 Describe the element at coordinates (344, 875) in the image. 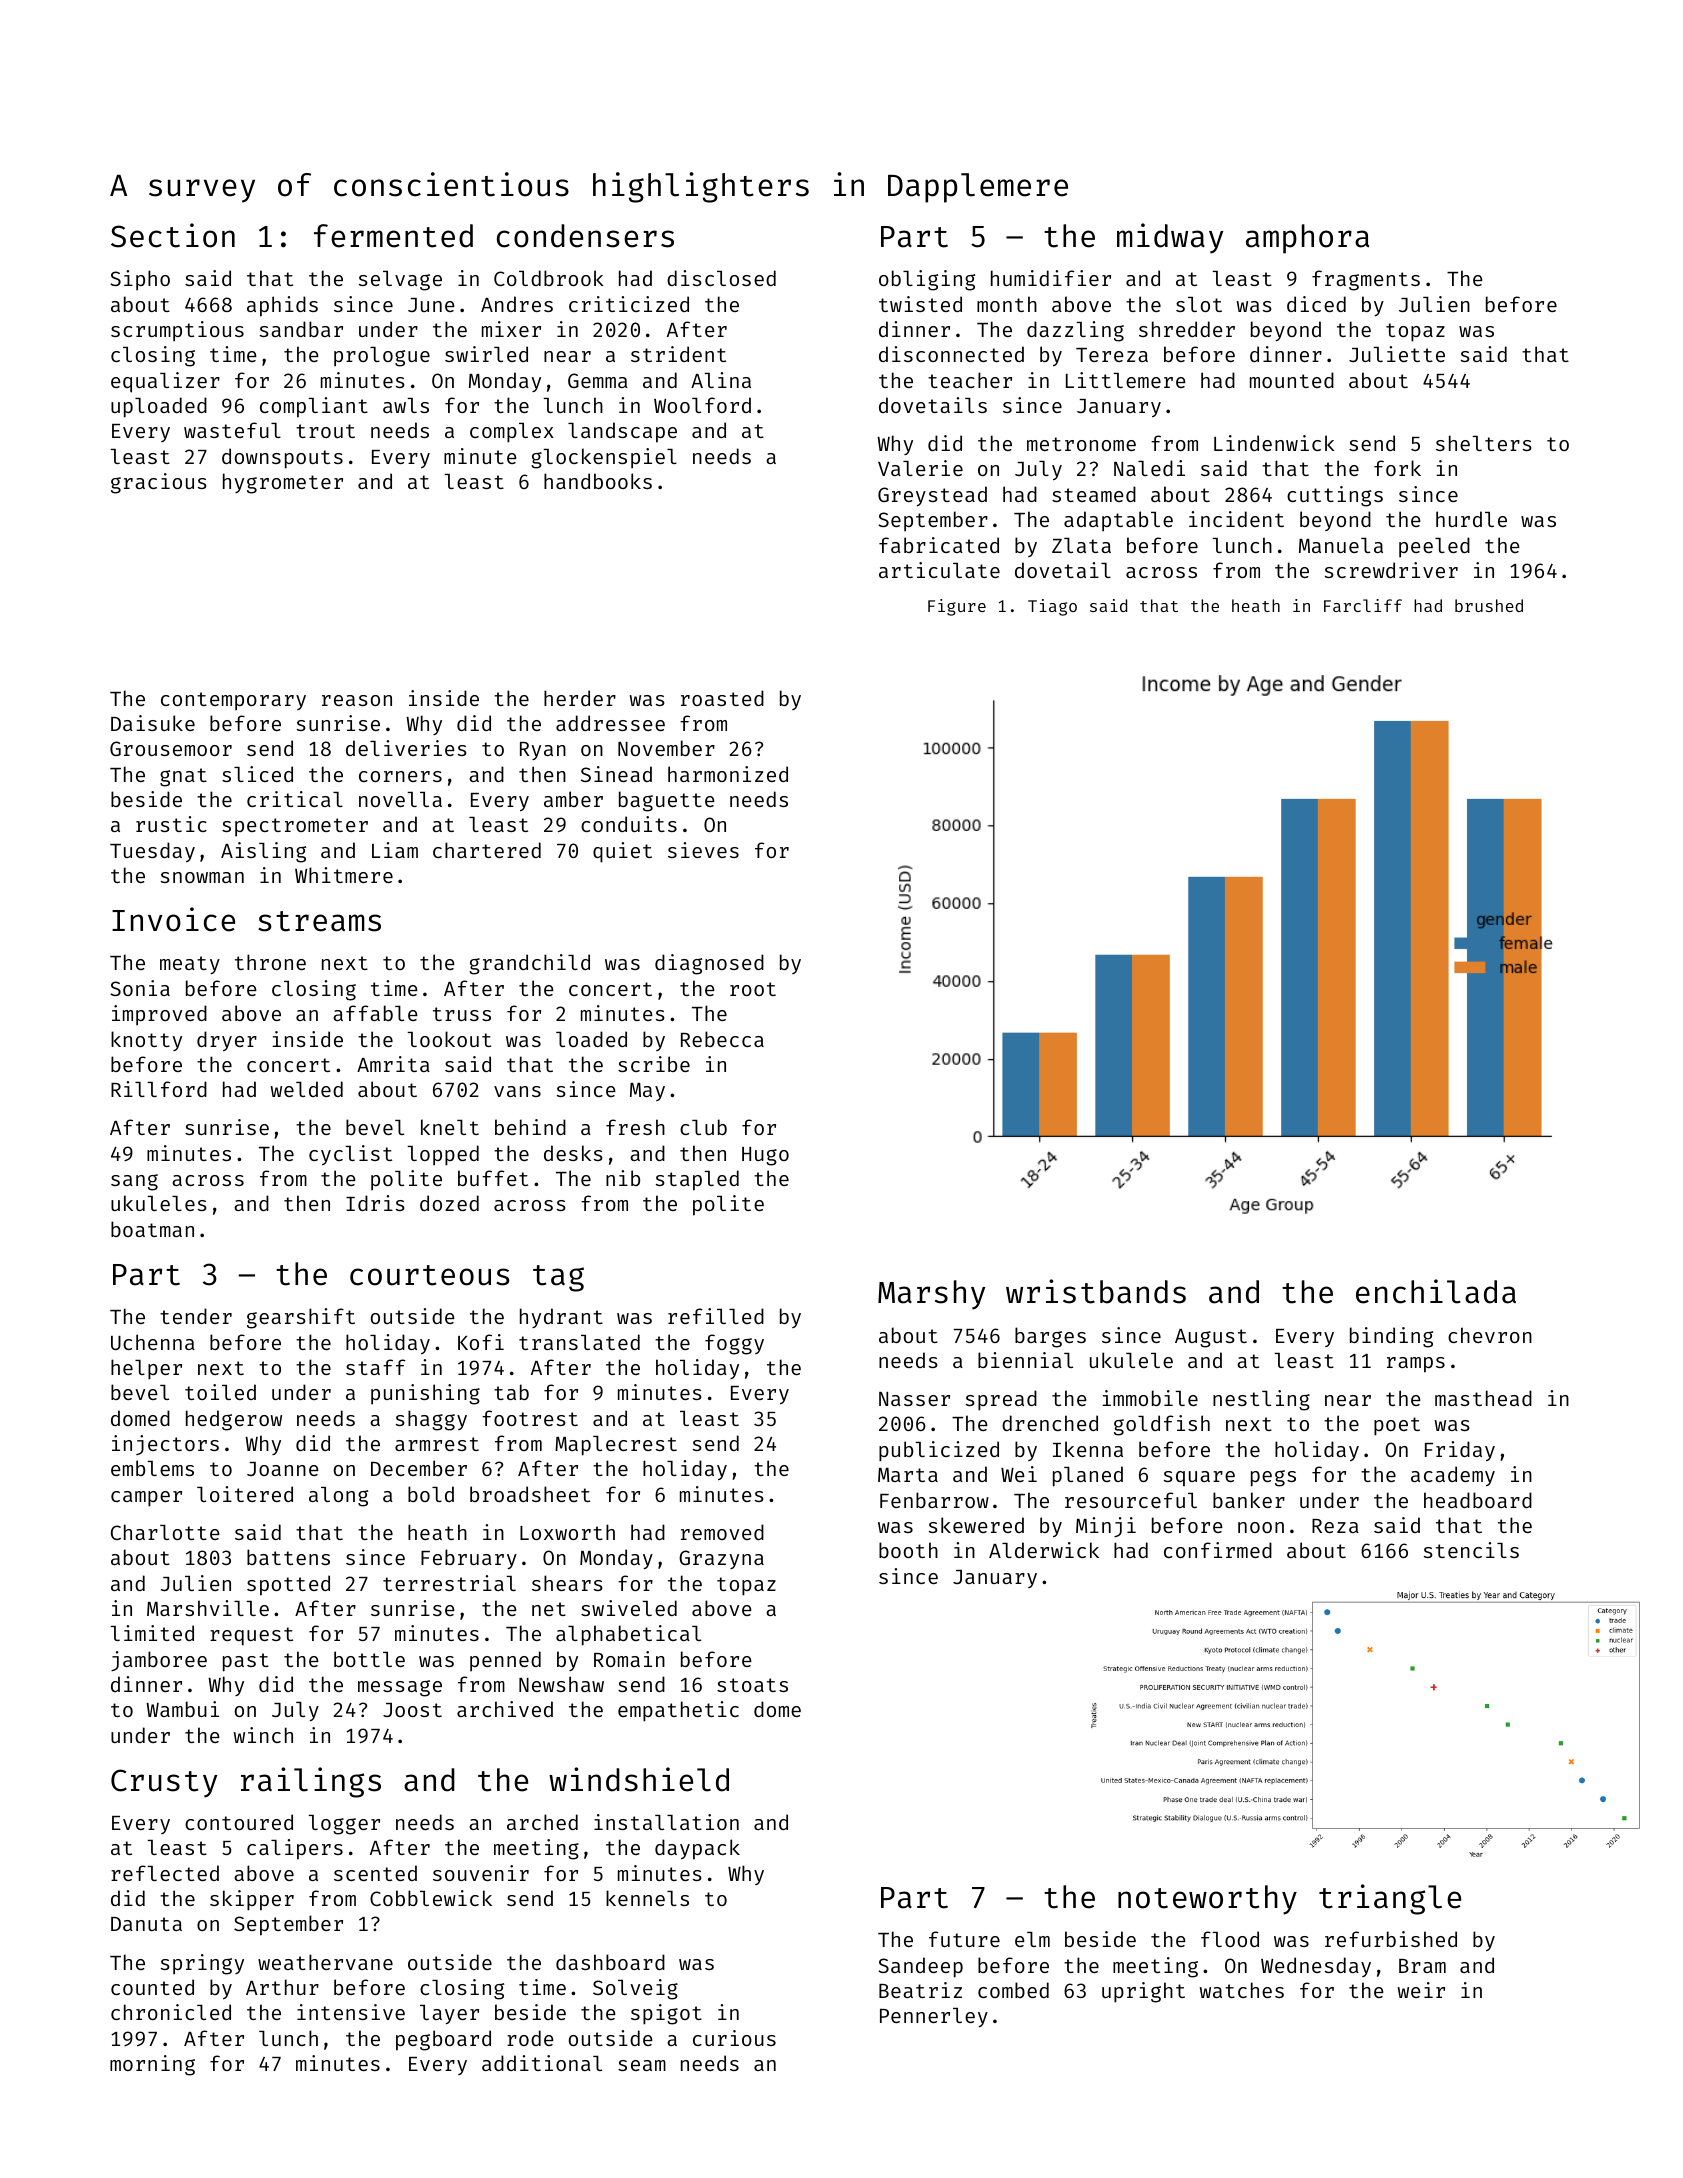

I see `Whitmere` at that location.
